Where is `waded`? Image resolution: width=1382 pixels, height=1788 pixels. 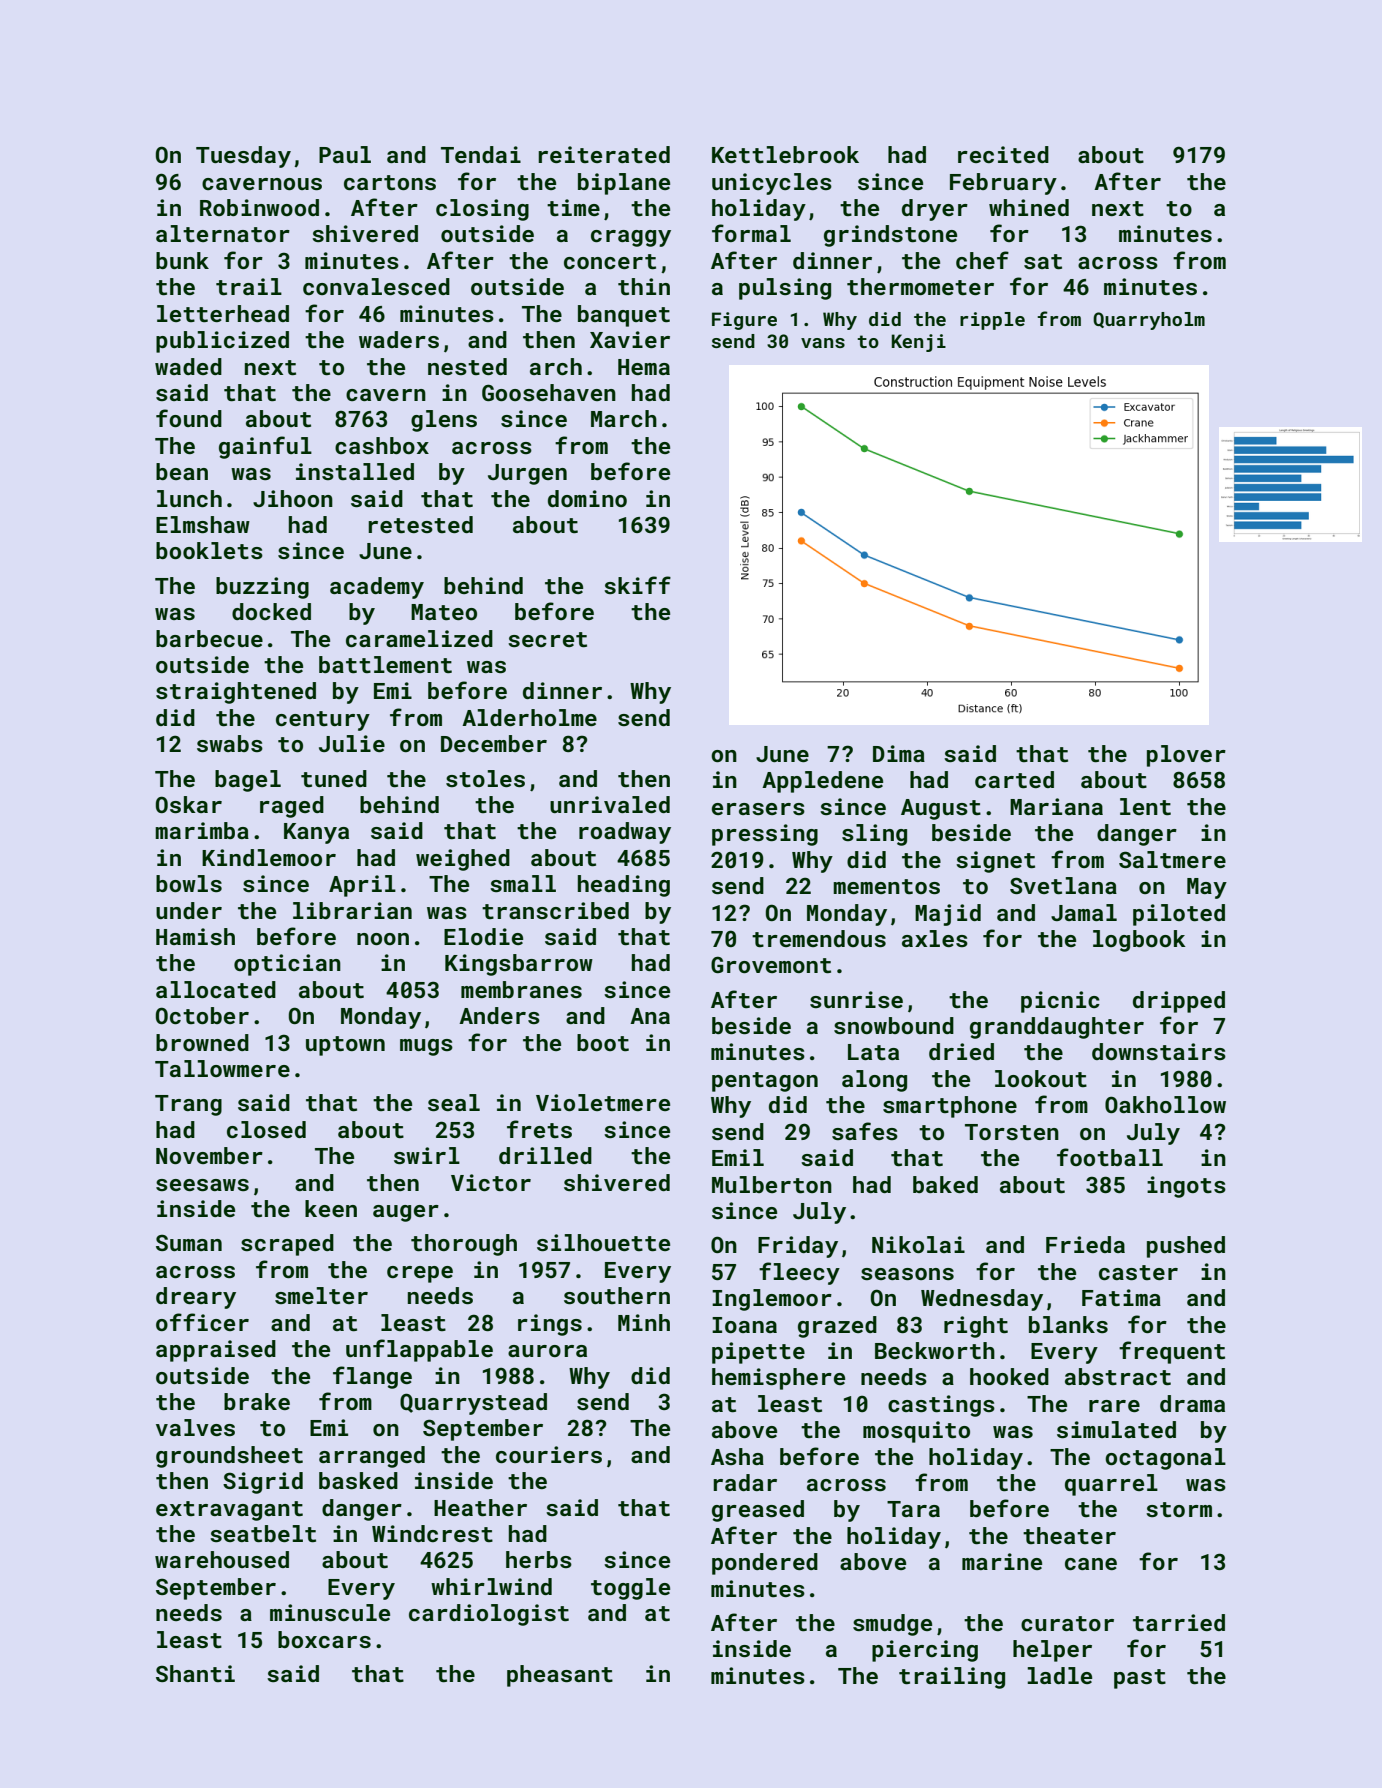
waded is located at coordinates (188, 366).
